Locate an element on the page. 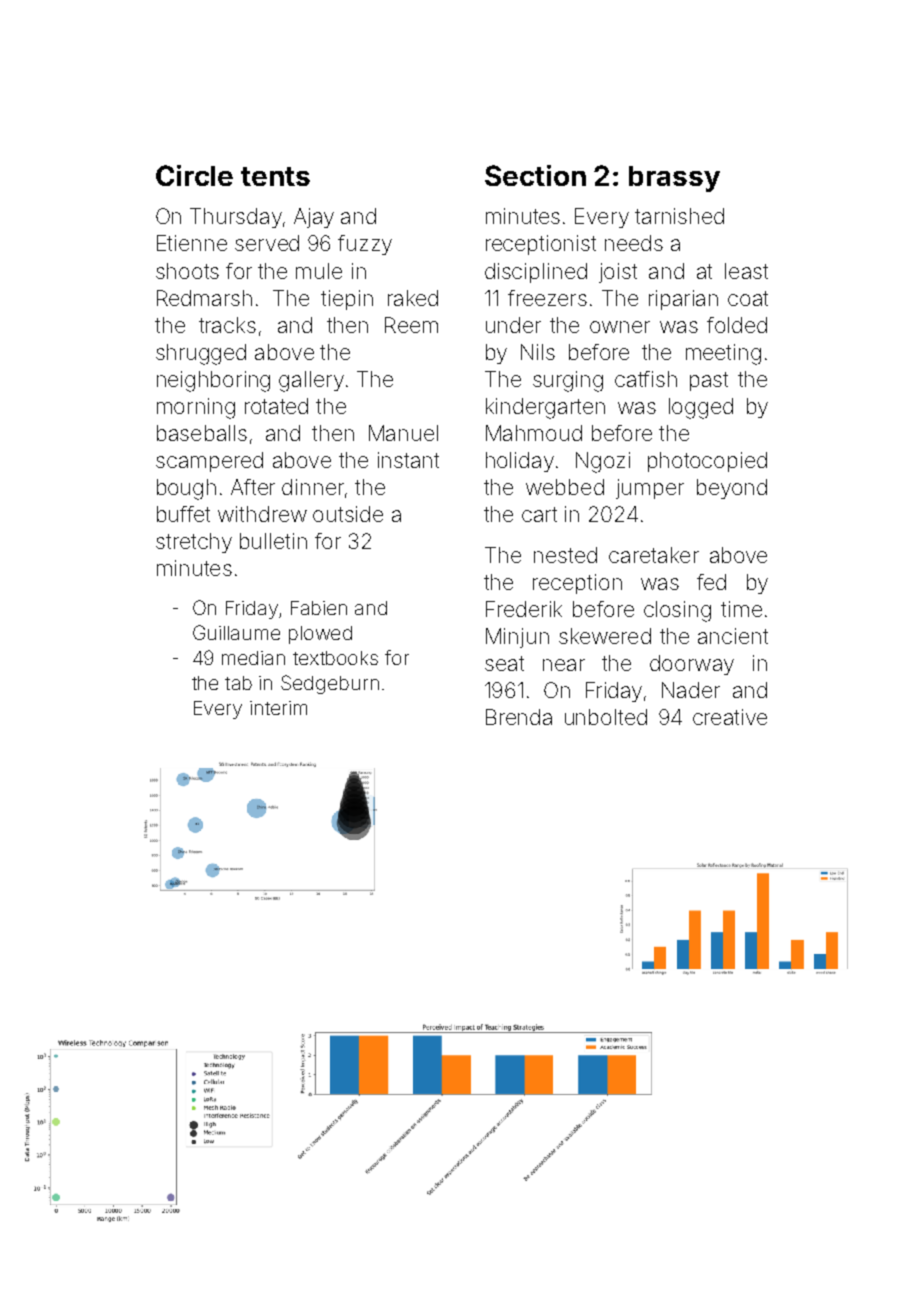  brassy is located at coordinates (674, 179).
